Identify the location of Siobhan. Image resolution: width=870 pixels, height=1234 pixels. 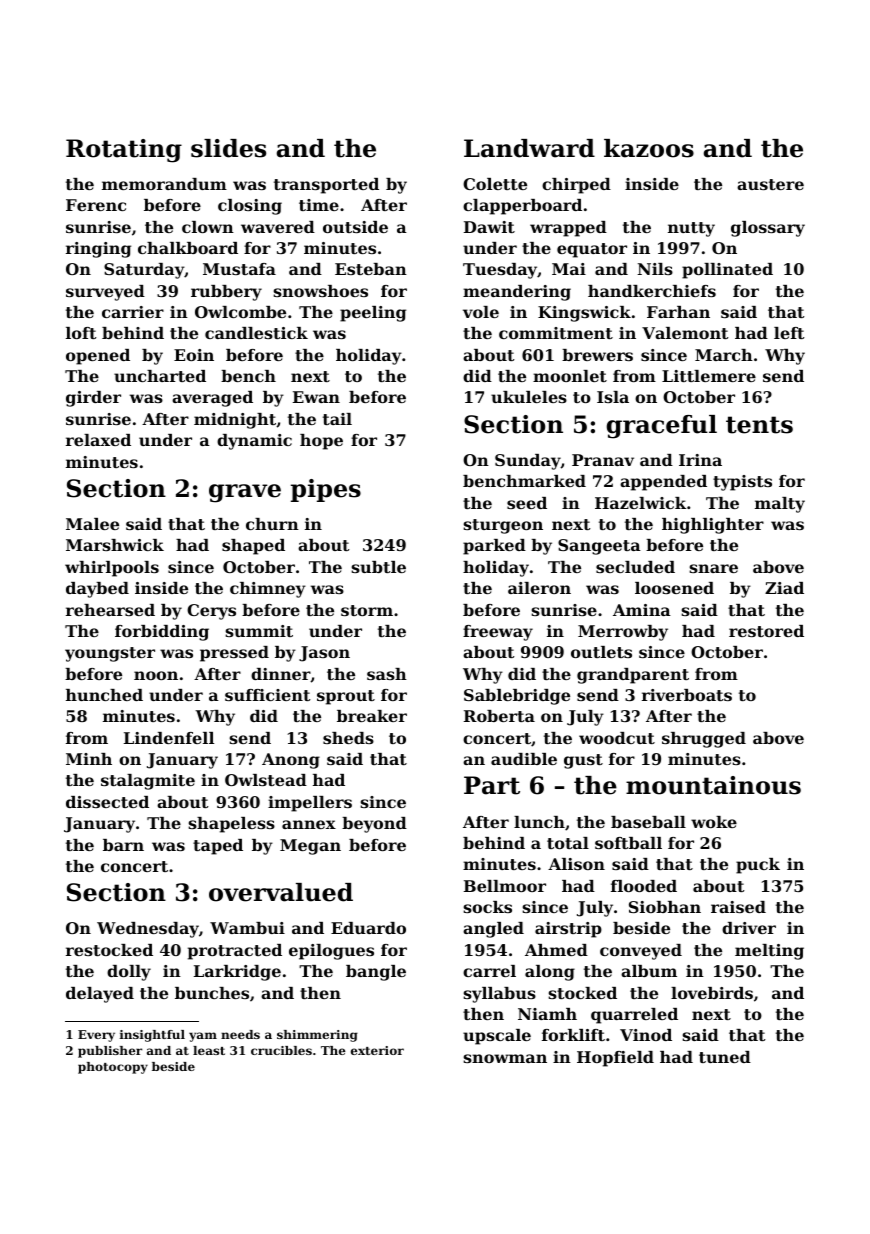
(665, 907).
